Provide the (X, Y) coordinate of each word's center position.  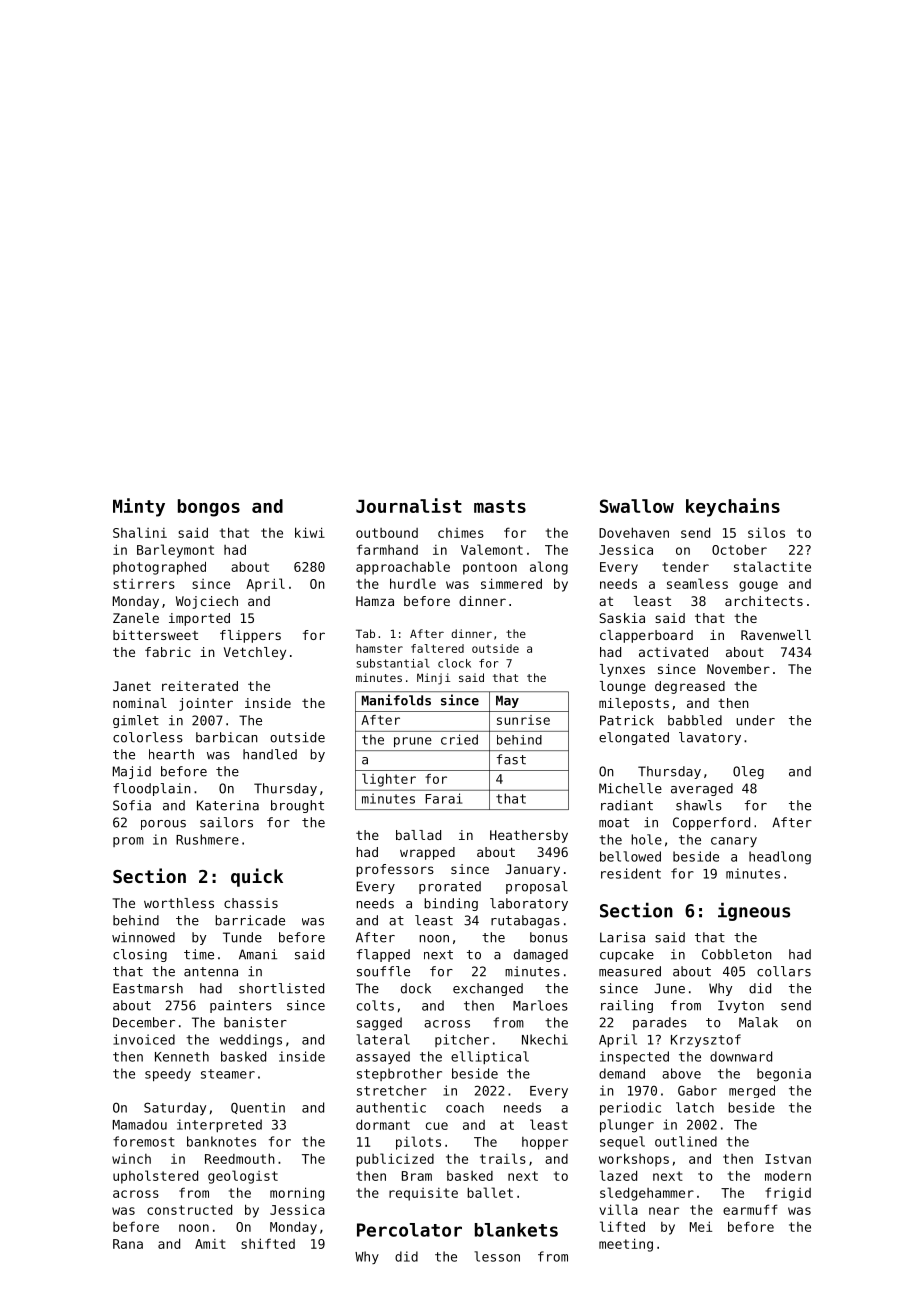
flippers (250, 636)
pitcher (462, 1040)
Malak (758, 1022)
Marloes (540, 1005)
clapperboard (646, 636)
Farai (443, 798)
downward (741, 1056)
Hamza (375, 601)
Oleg (748, 772)
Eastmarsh (148, 988)
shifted (268, 1243)
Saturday (175, 1108)
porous (163, 825)
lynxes (622, 670)
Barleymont (175, 551)
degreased (690, 687)
